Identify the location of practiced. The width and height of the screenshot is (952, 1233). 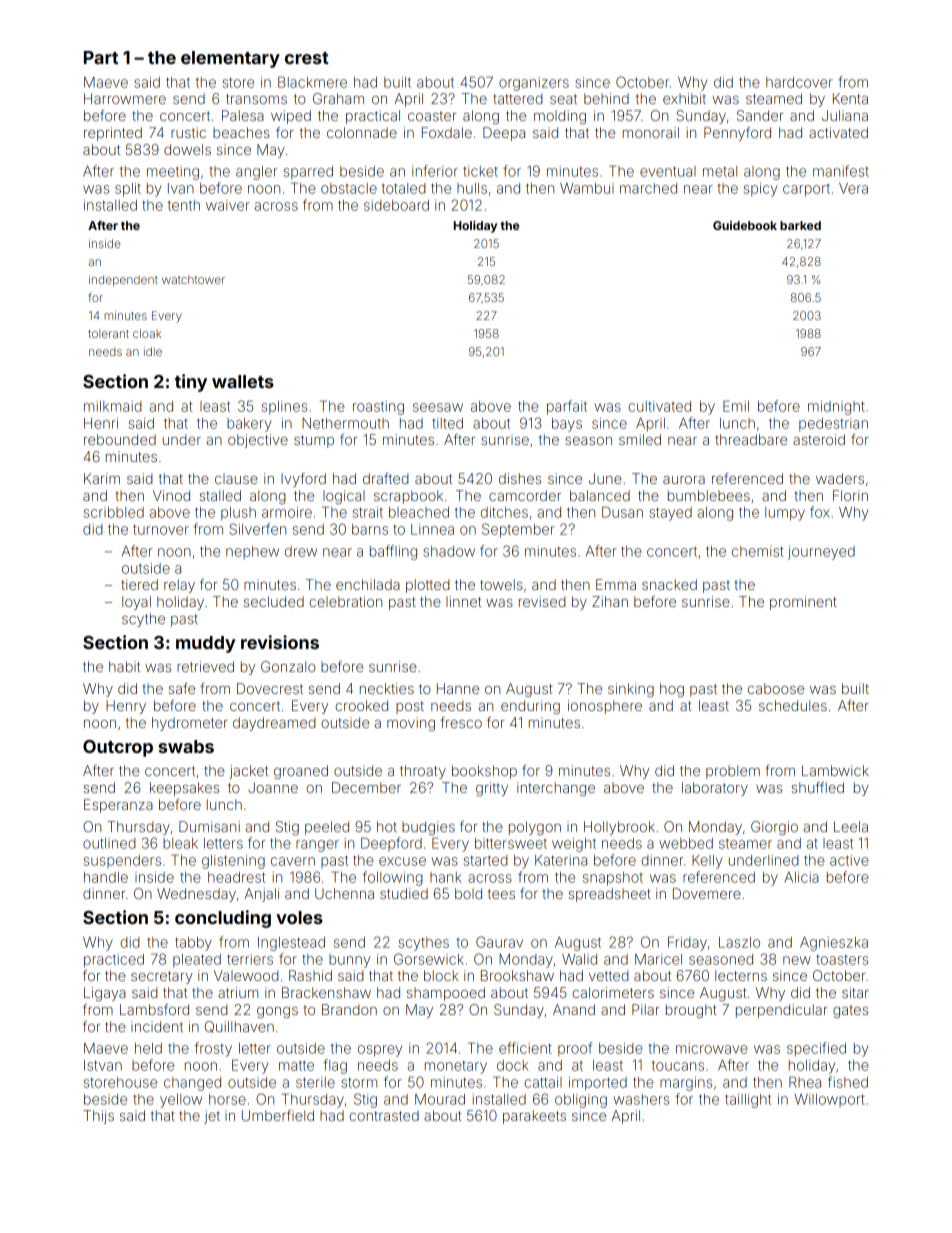
(114, 961).
